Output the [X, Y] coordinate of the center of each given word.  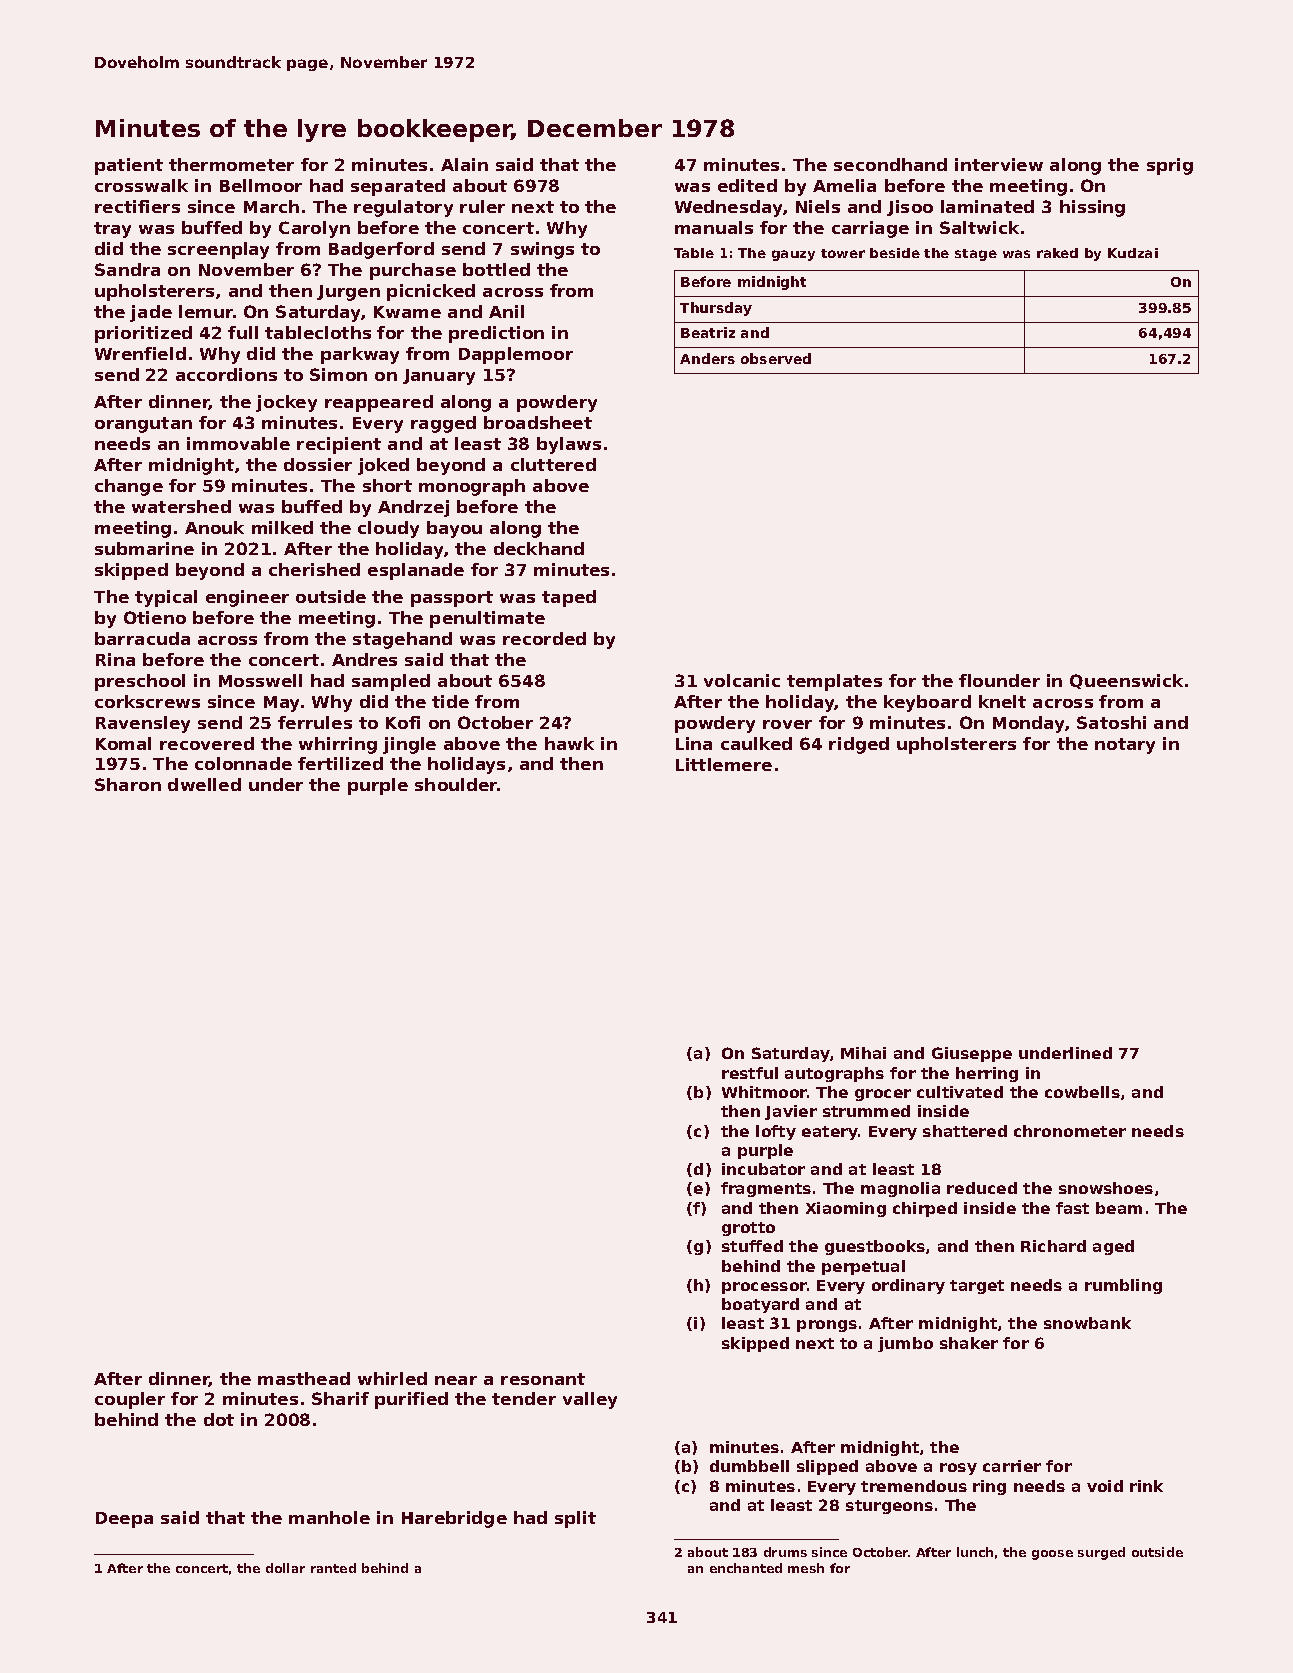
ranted [333, 1568]
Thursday [716, 309]
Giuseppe [972, 1054]
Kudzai [1133, 253]
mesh [806, 1568]
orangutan [143, 425]
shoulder [456, 784]
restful [750, 1073]
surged [1101, 1553]
